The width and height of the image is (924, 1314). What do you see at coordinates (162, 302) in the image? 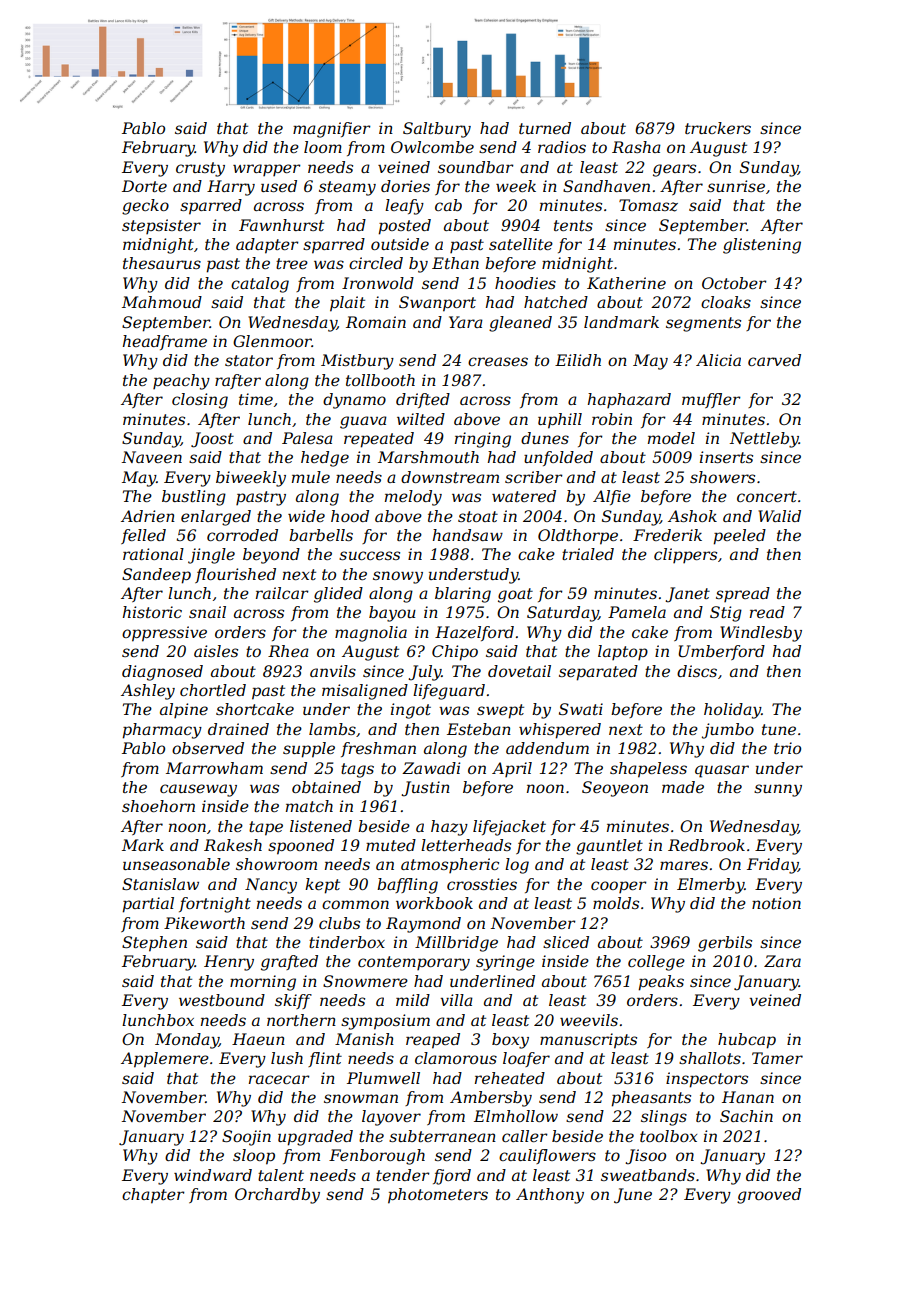
I see `Mahmoud` at bounding box center [162, 302].
